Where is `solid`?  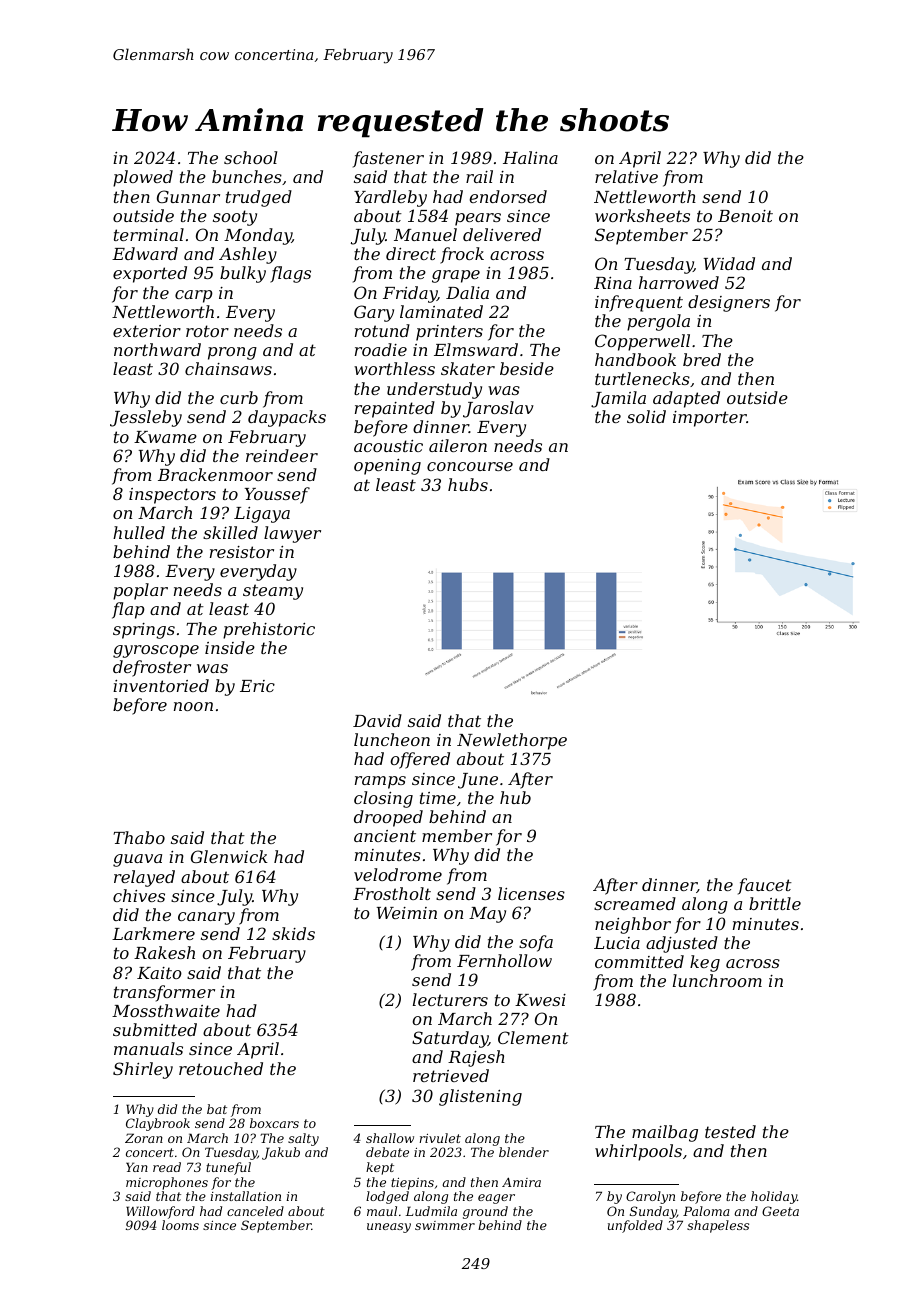 solid is located at coordinates (646, 416).
